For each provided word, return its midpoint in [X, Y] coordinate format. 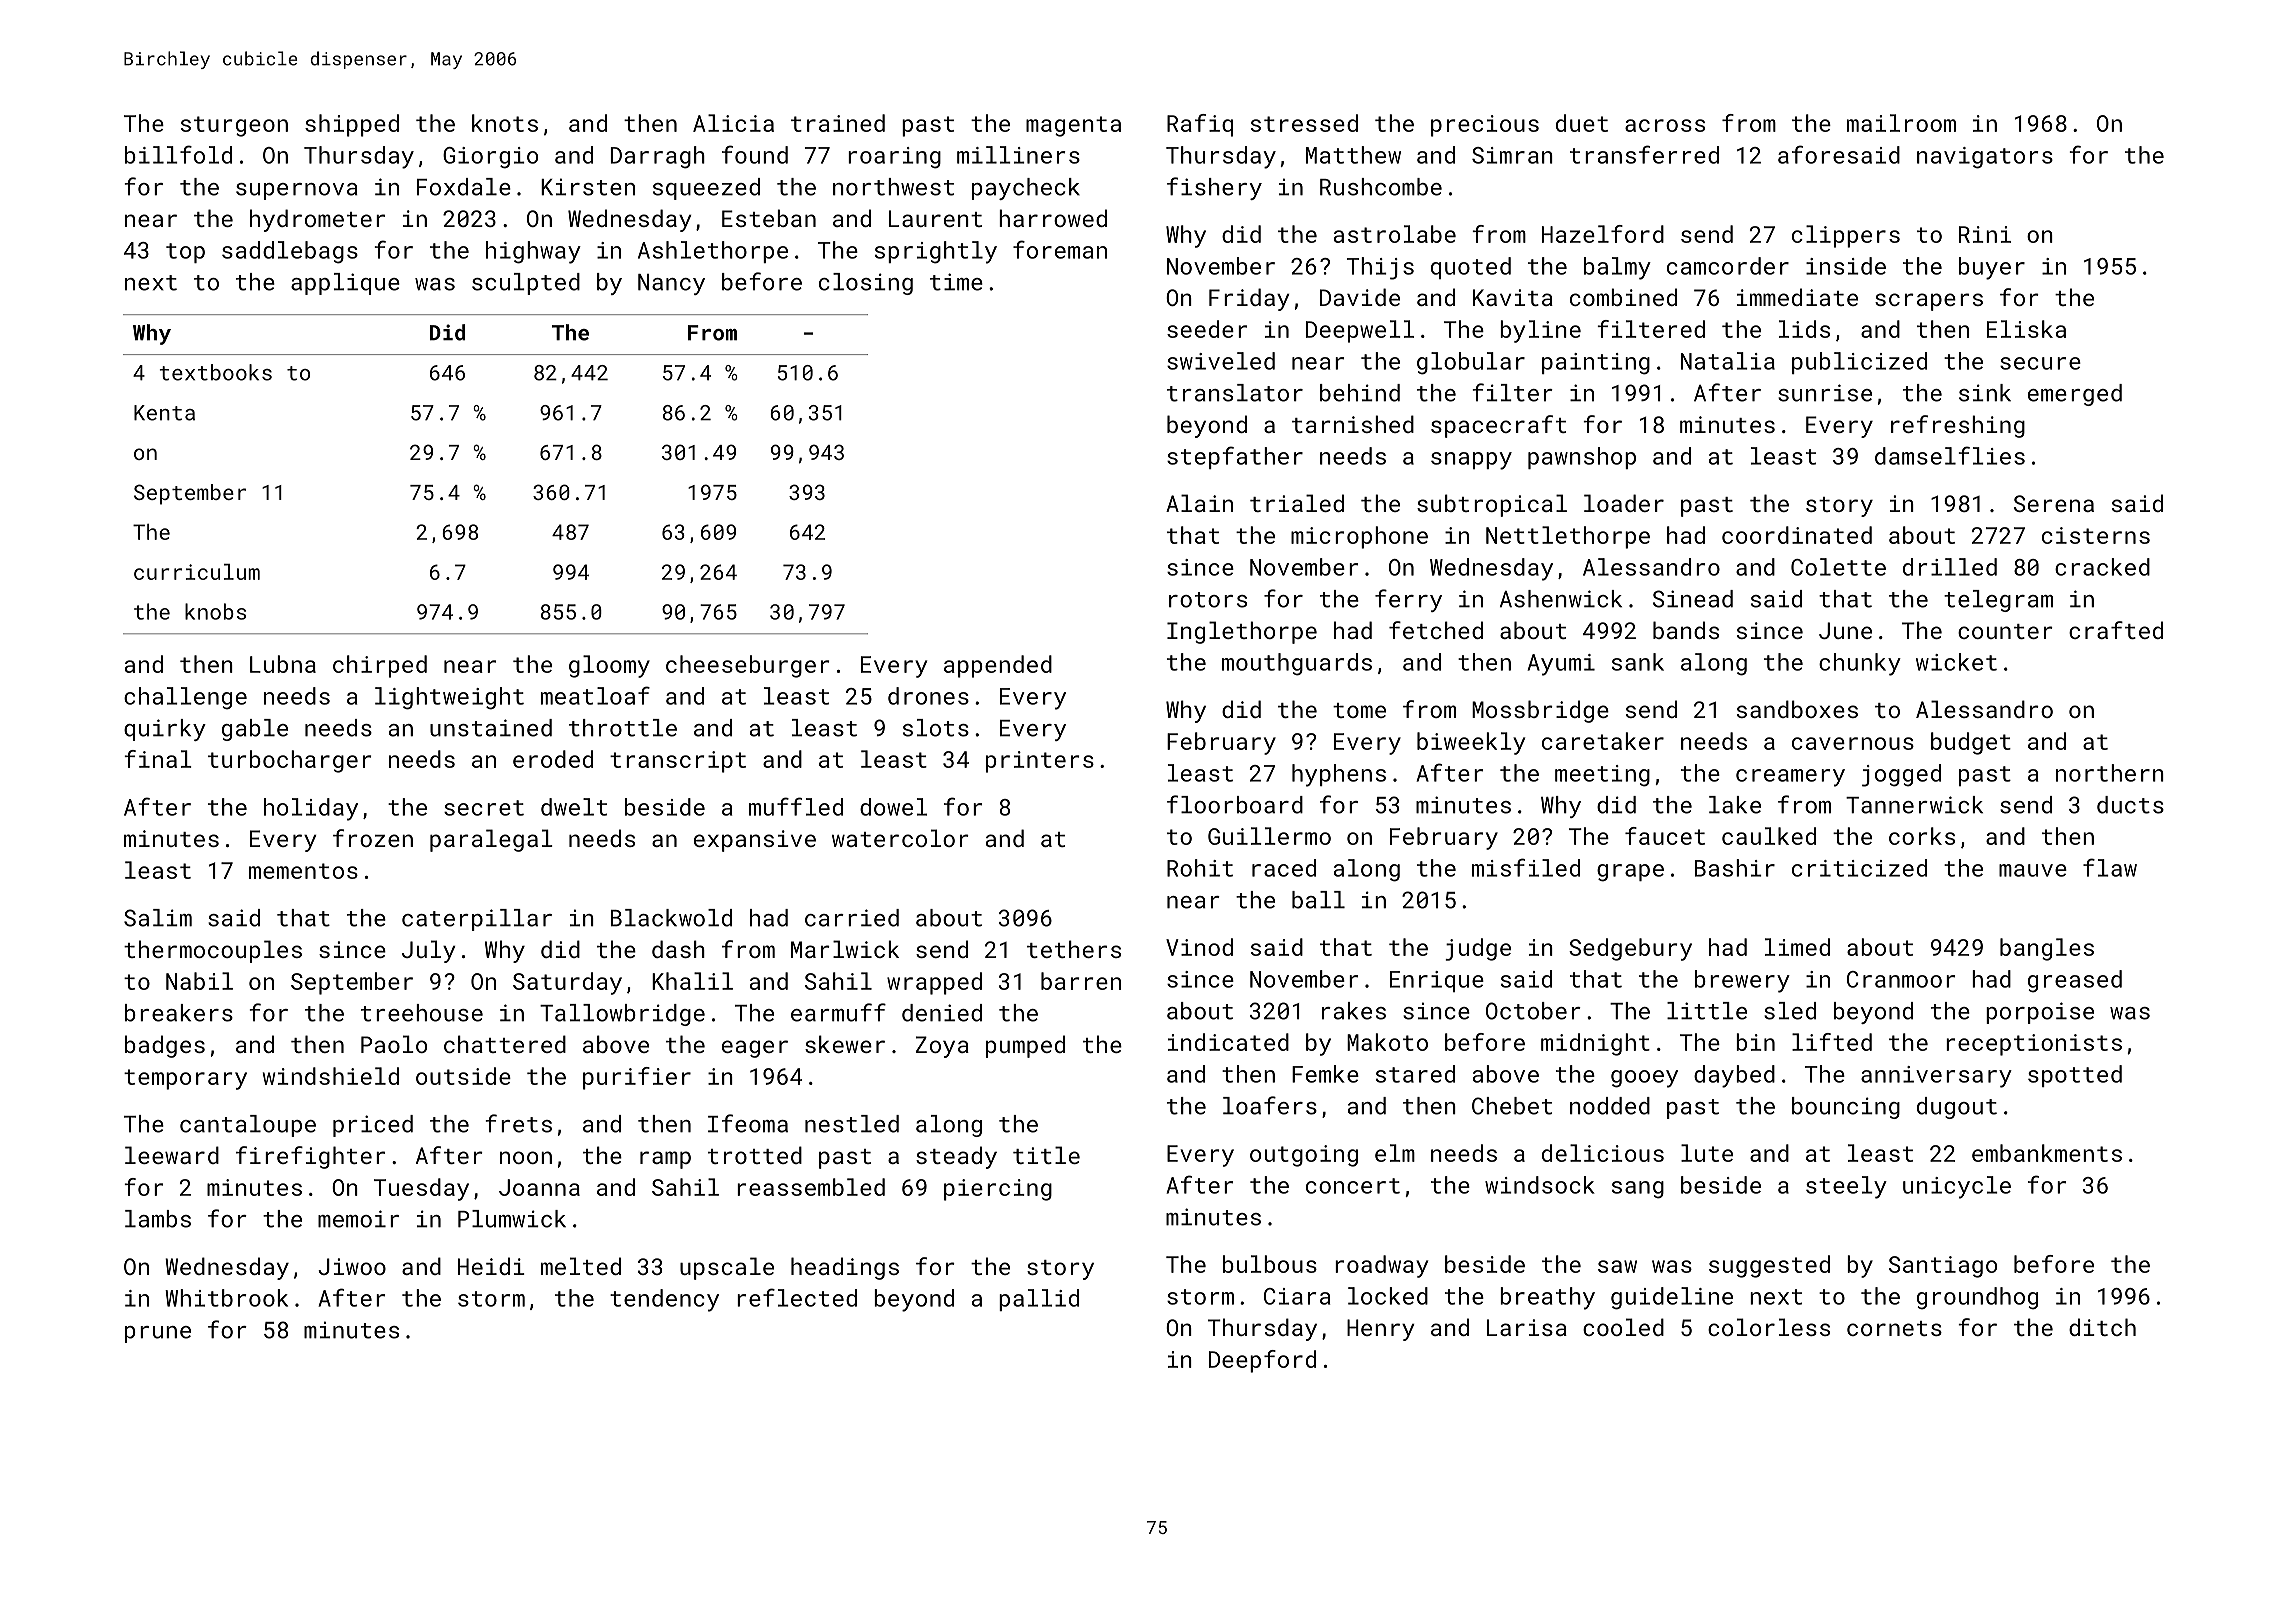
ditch [2102, 1327]
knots [505, 123]
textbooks [215, 372]
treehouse [422, 1013]
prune [158, 1334]
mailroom [1901, 123]
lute [1707, 1153]
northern [2110, 773]
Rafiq [1200, 125]
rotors [1208, 600]
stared [1415, 1074]
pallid [1039, 1300]
